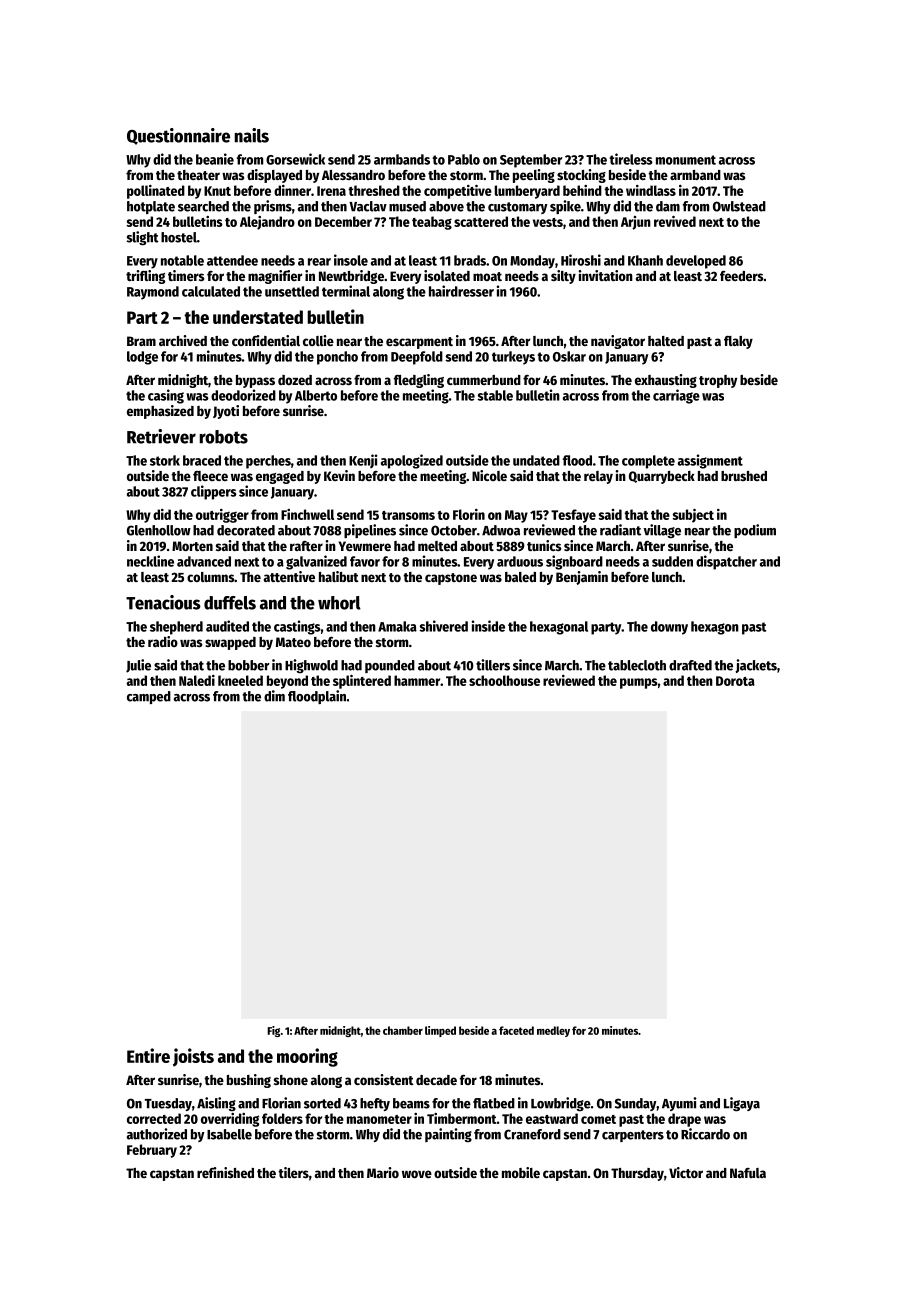 This image has height=1316, width=908. Describe the element at coordinates (411, 1103) in the image. I see `beams` at that location.
